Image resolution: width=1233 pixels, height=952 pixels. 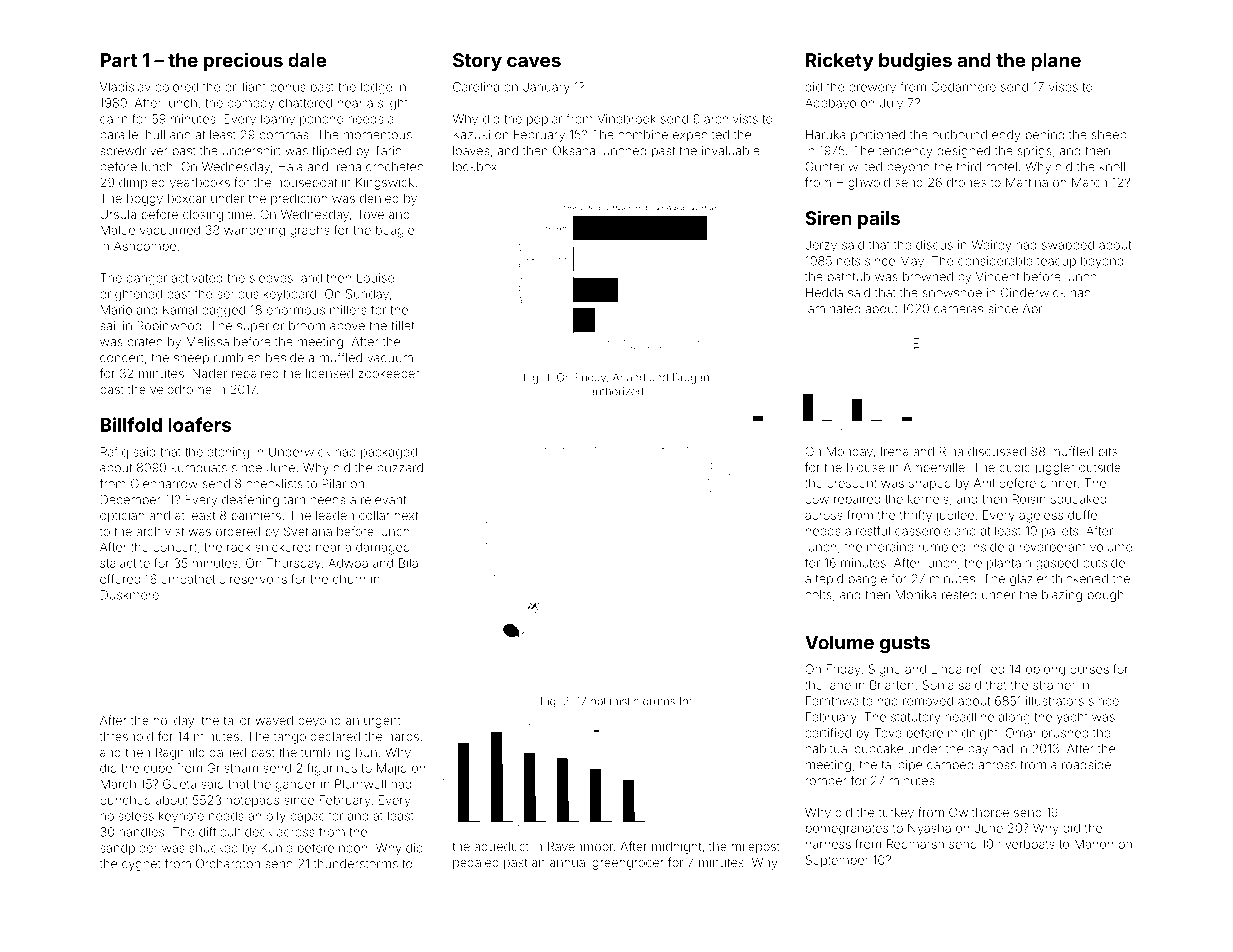 I want to click on knoll, so click(x=1112, y=167).
